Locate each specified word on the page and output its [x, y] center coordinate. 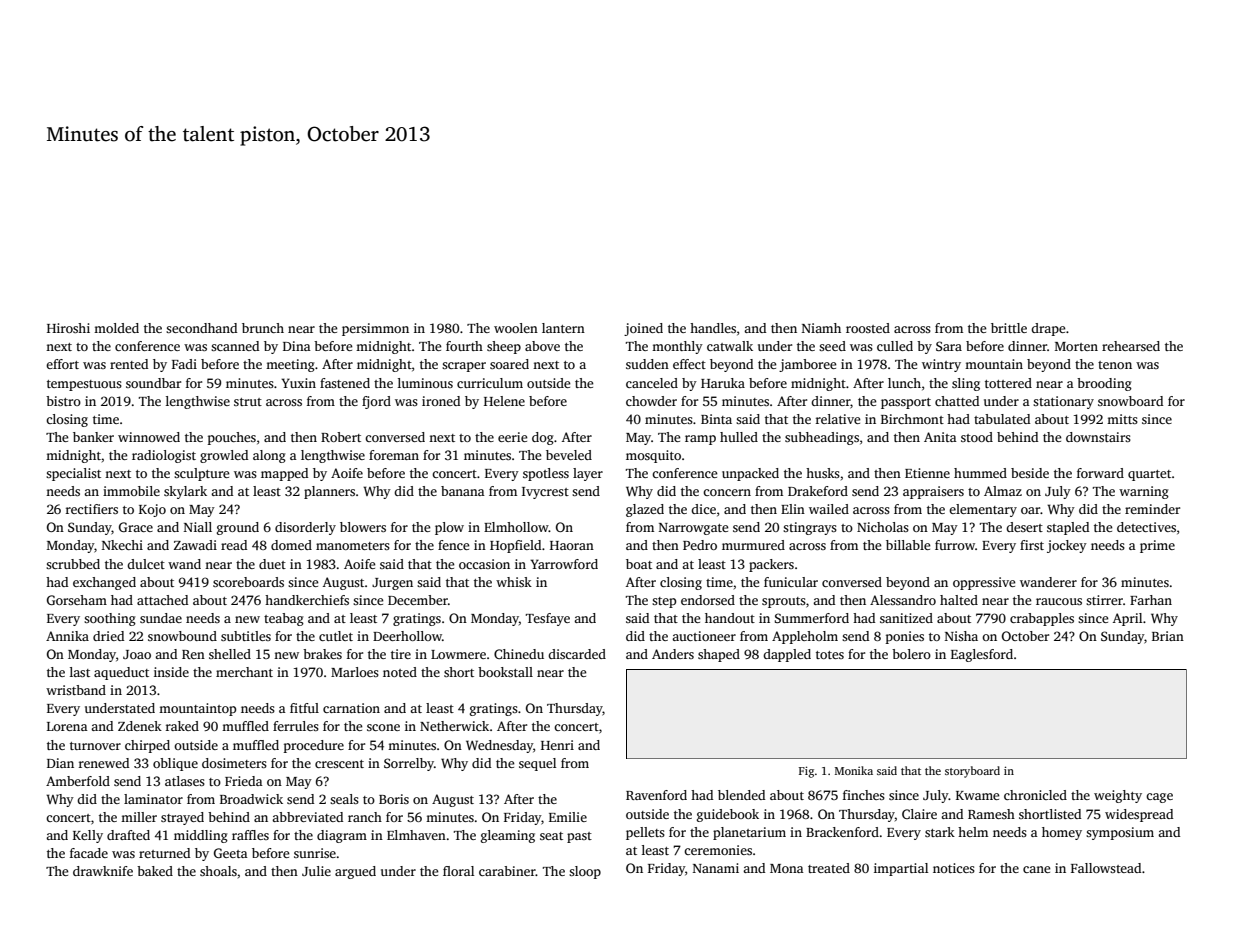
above [542, 346]
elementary [983, 510]
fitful [304, 708]
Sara [949, 346]
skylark [185, 492]
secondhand [201, 328]
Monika [854, 770]
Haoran [572, 545]
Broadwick [251, 799]
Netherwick [454, 726]
